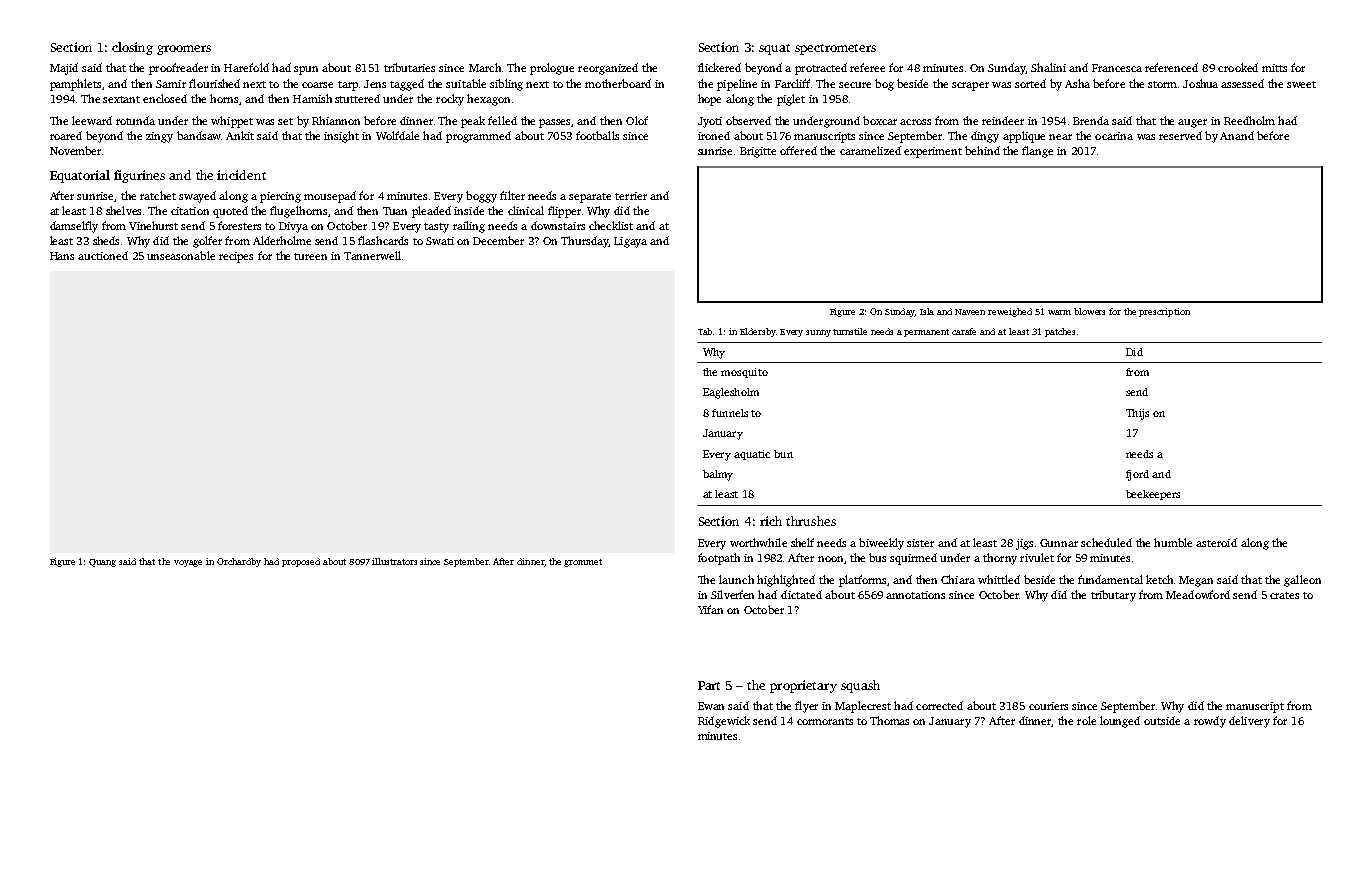  What do you see at coordinates (102, 563) in the image?
I see `Quang` at bounding box center [102, 563].
